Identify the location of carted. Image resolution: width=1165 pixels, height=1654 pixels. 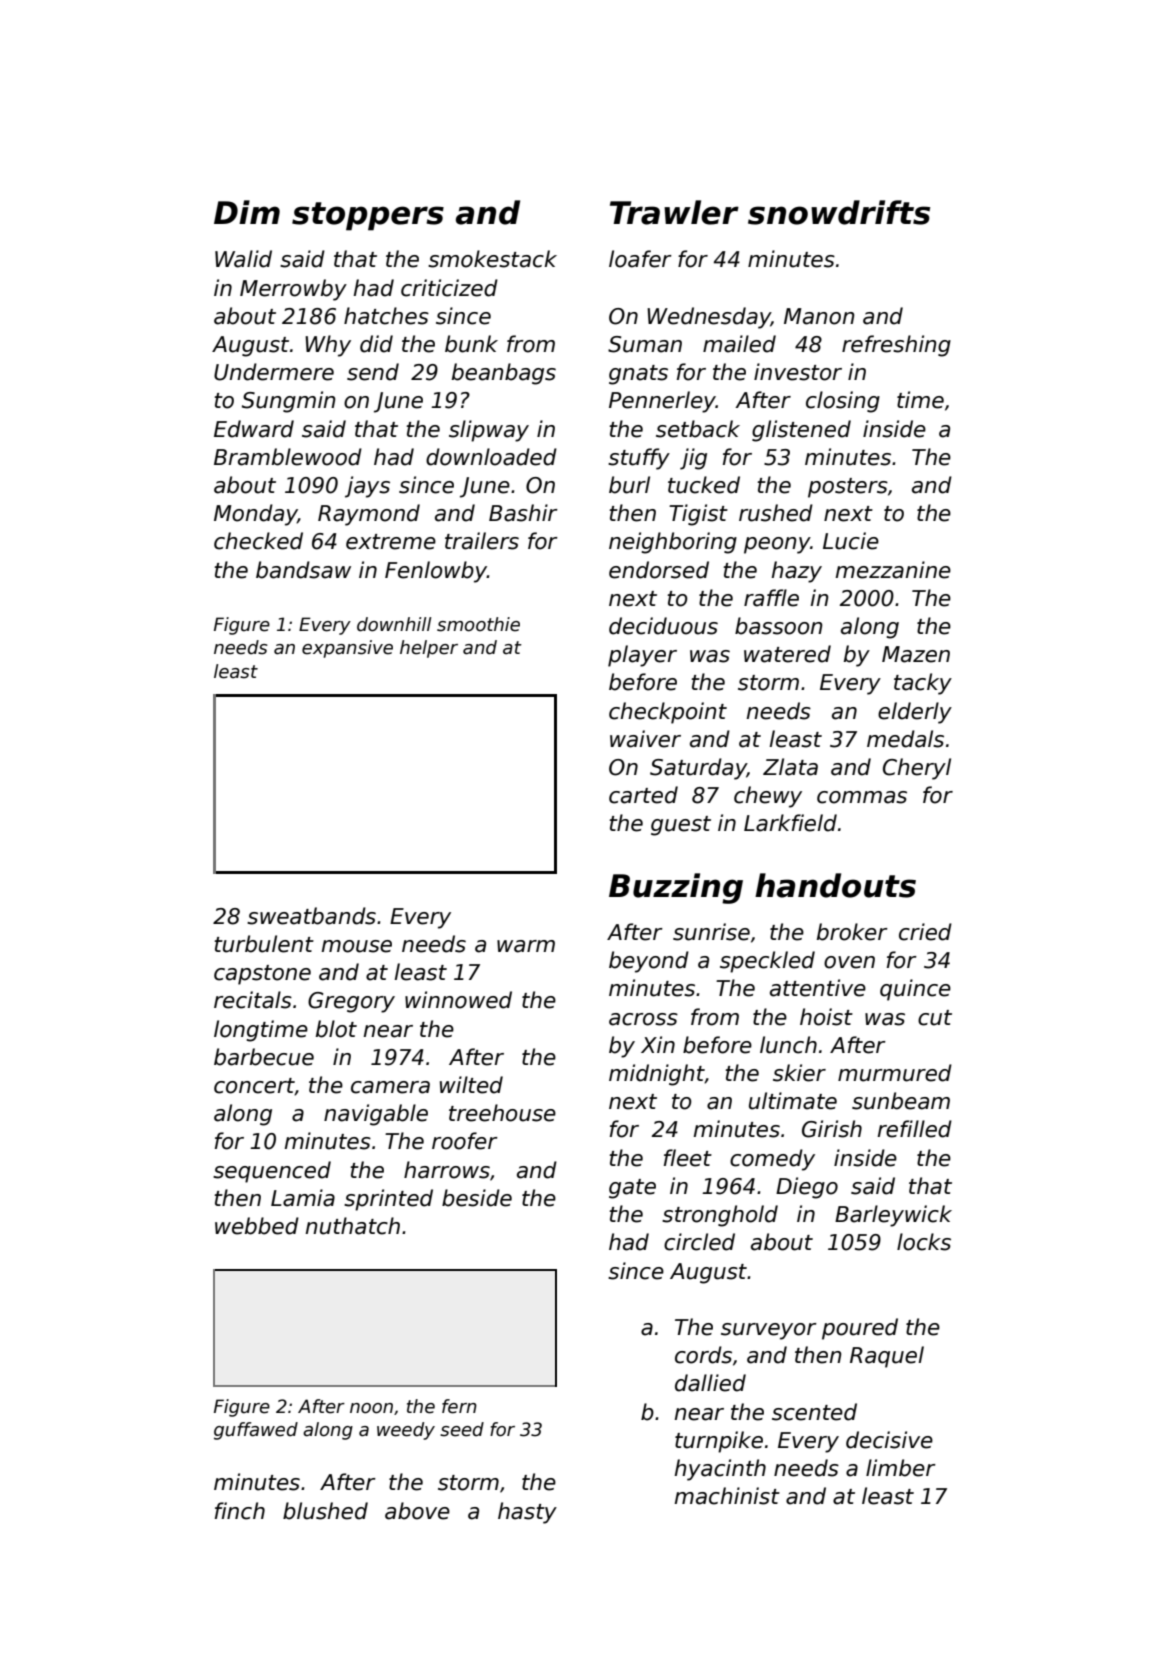
(643, 795).
